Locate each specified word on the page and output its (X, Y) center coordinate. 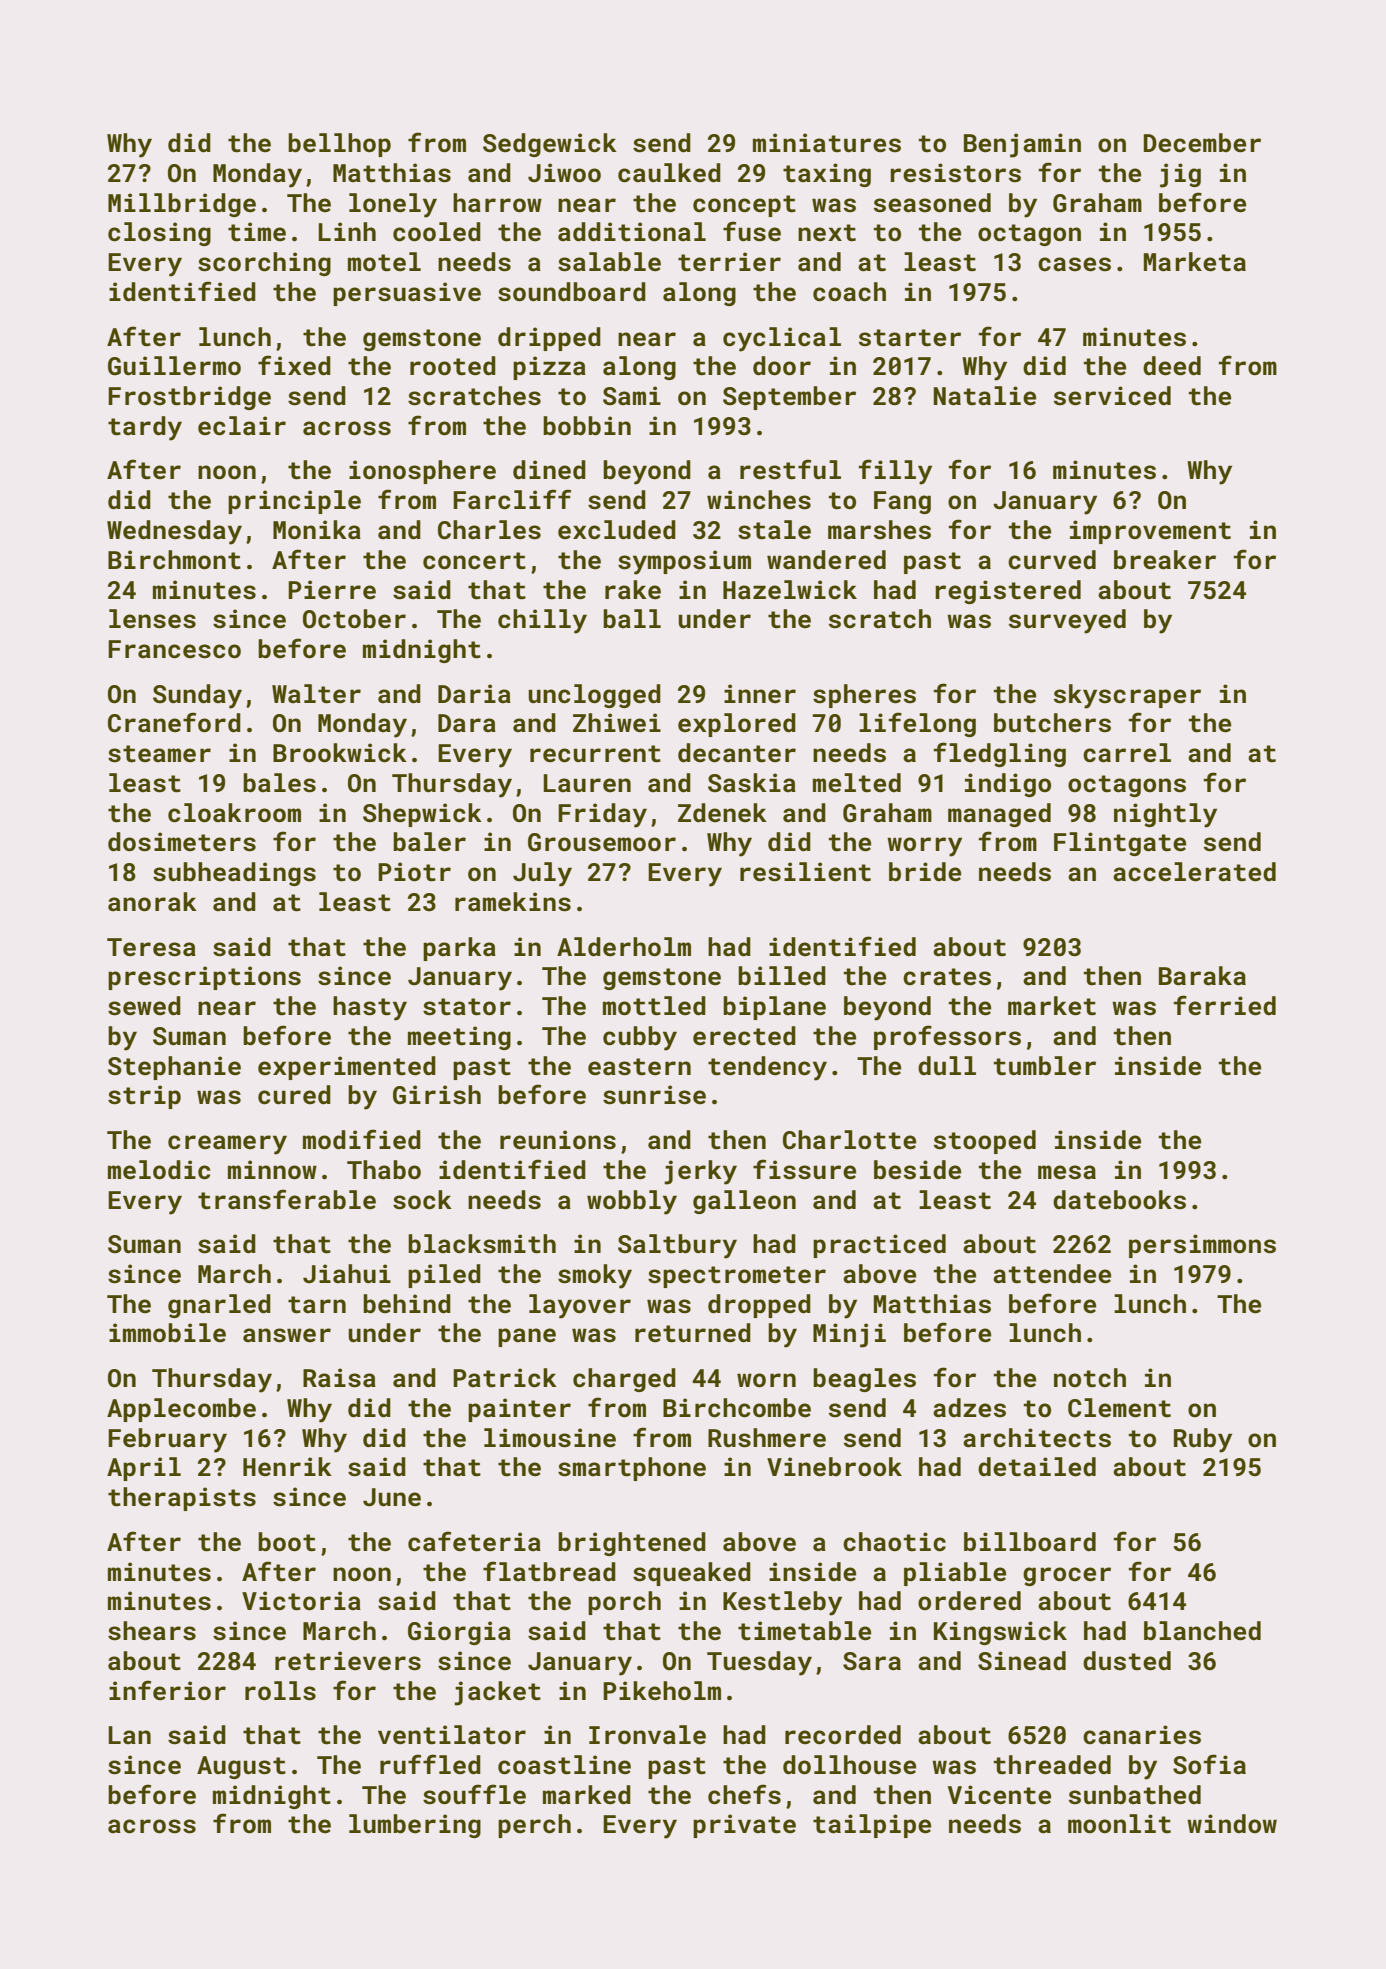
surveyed (1067, 621)
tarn (317, 1305)
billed (782, 976)
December (1202, 143)
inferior (167, 1690)
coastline (564, 1765)
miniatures (827, 143)
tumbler (1045, 1066)
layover (580, 1306)
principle (294, 502)
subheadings (234, 874)
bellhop (339, 145)
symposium (684, 562)
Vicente (999, 1795)
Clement (1119, 1408)
